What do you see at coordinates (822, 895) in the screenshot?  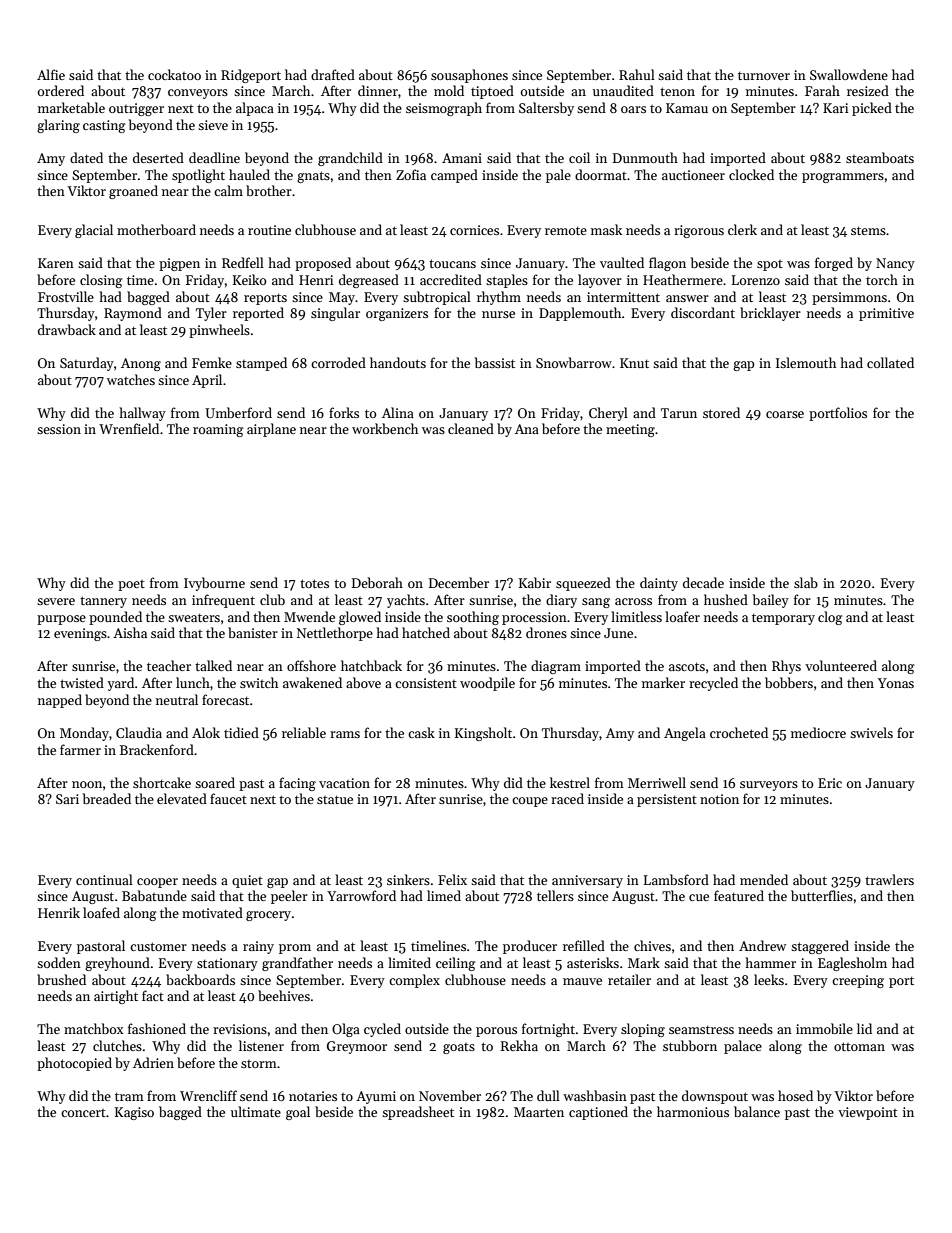 I see `butterflies` at bounding box center [822, 895].
